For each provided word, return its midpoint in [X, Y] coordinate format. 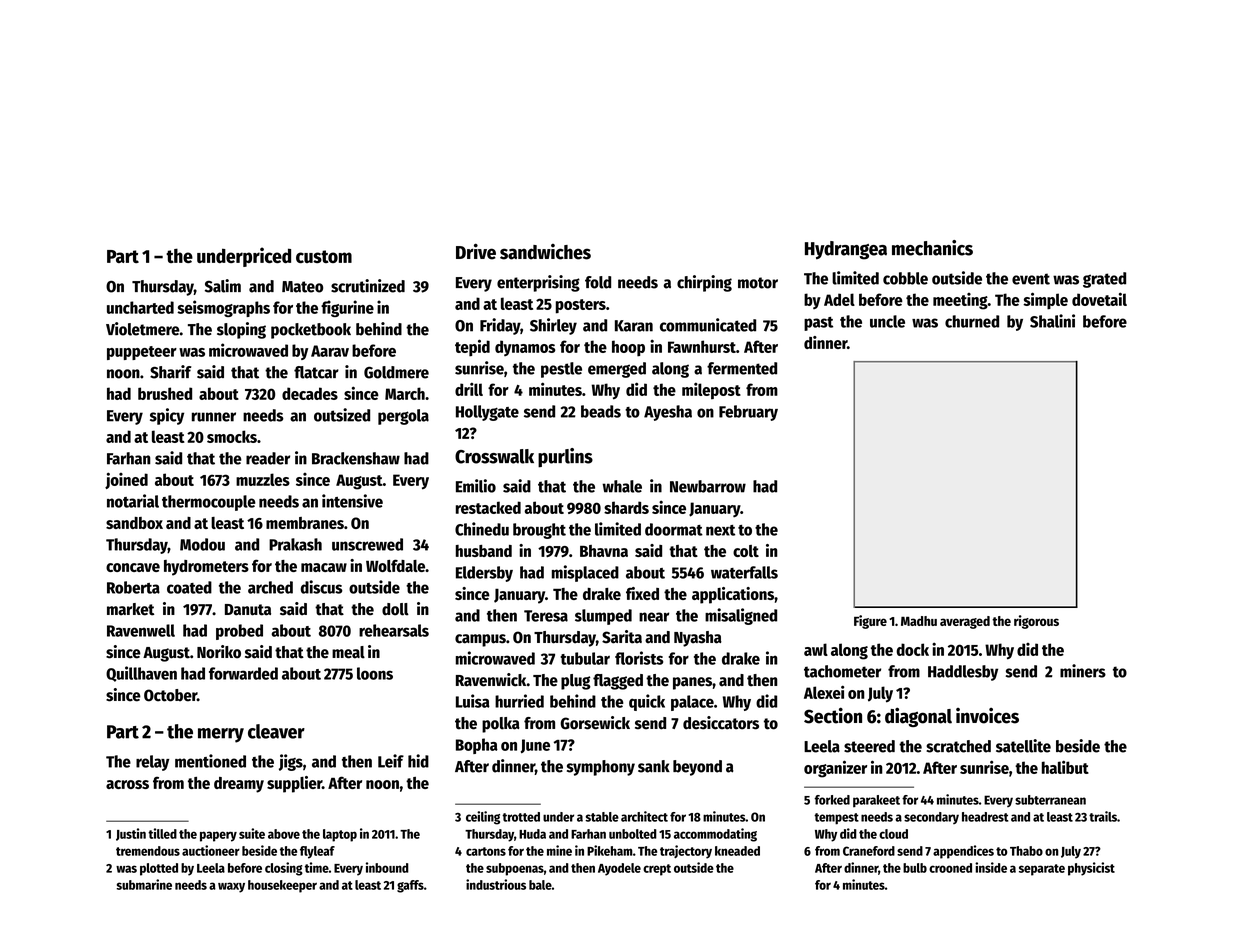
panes [692, 683]
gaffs [410, 886]
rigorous [1036, 622]
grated [1104, 280]
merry [221, 735]
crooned [950, 868]
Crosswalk [494, 456]
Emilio [476, 486]
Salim [223, 286]
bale [540, 885]
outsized [342, 415]
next [720, 530]
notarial [133, 501]
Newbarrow [708, 486]
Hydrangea [846, 250]
